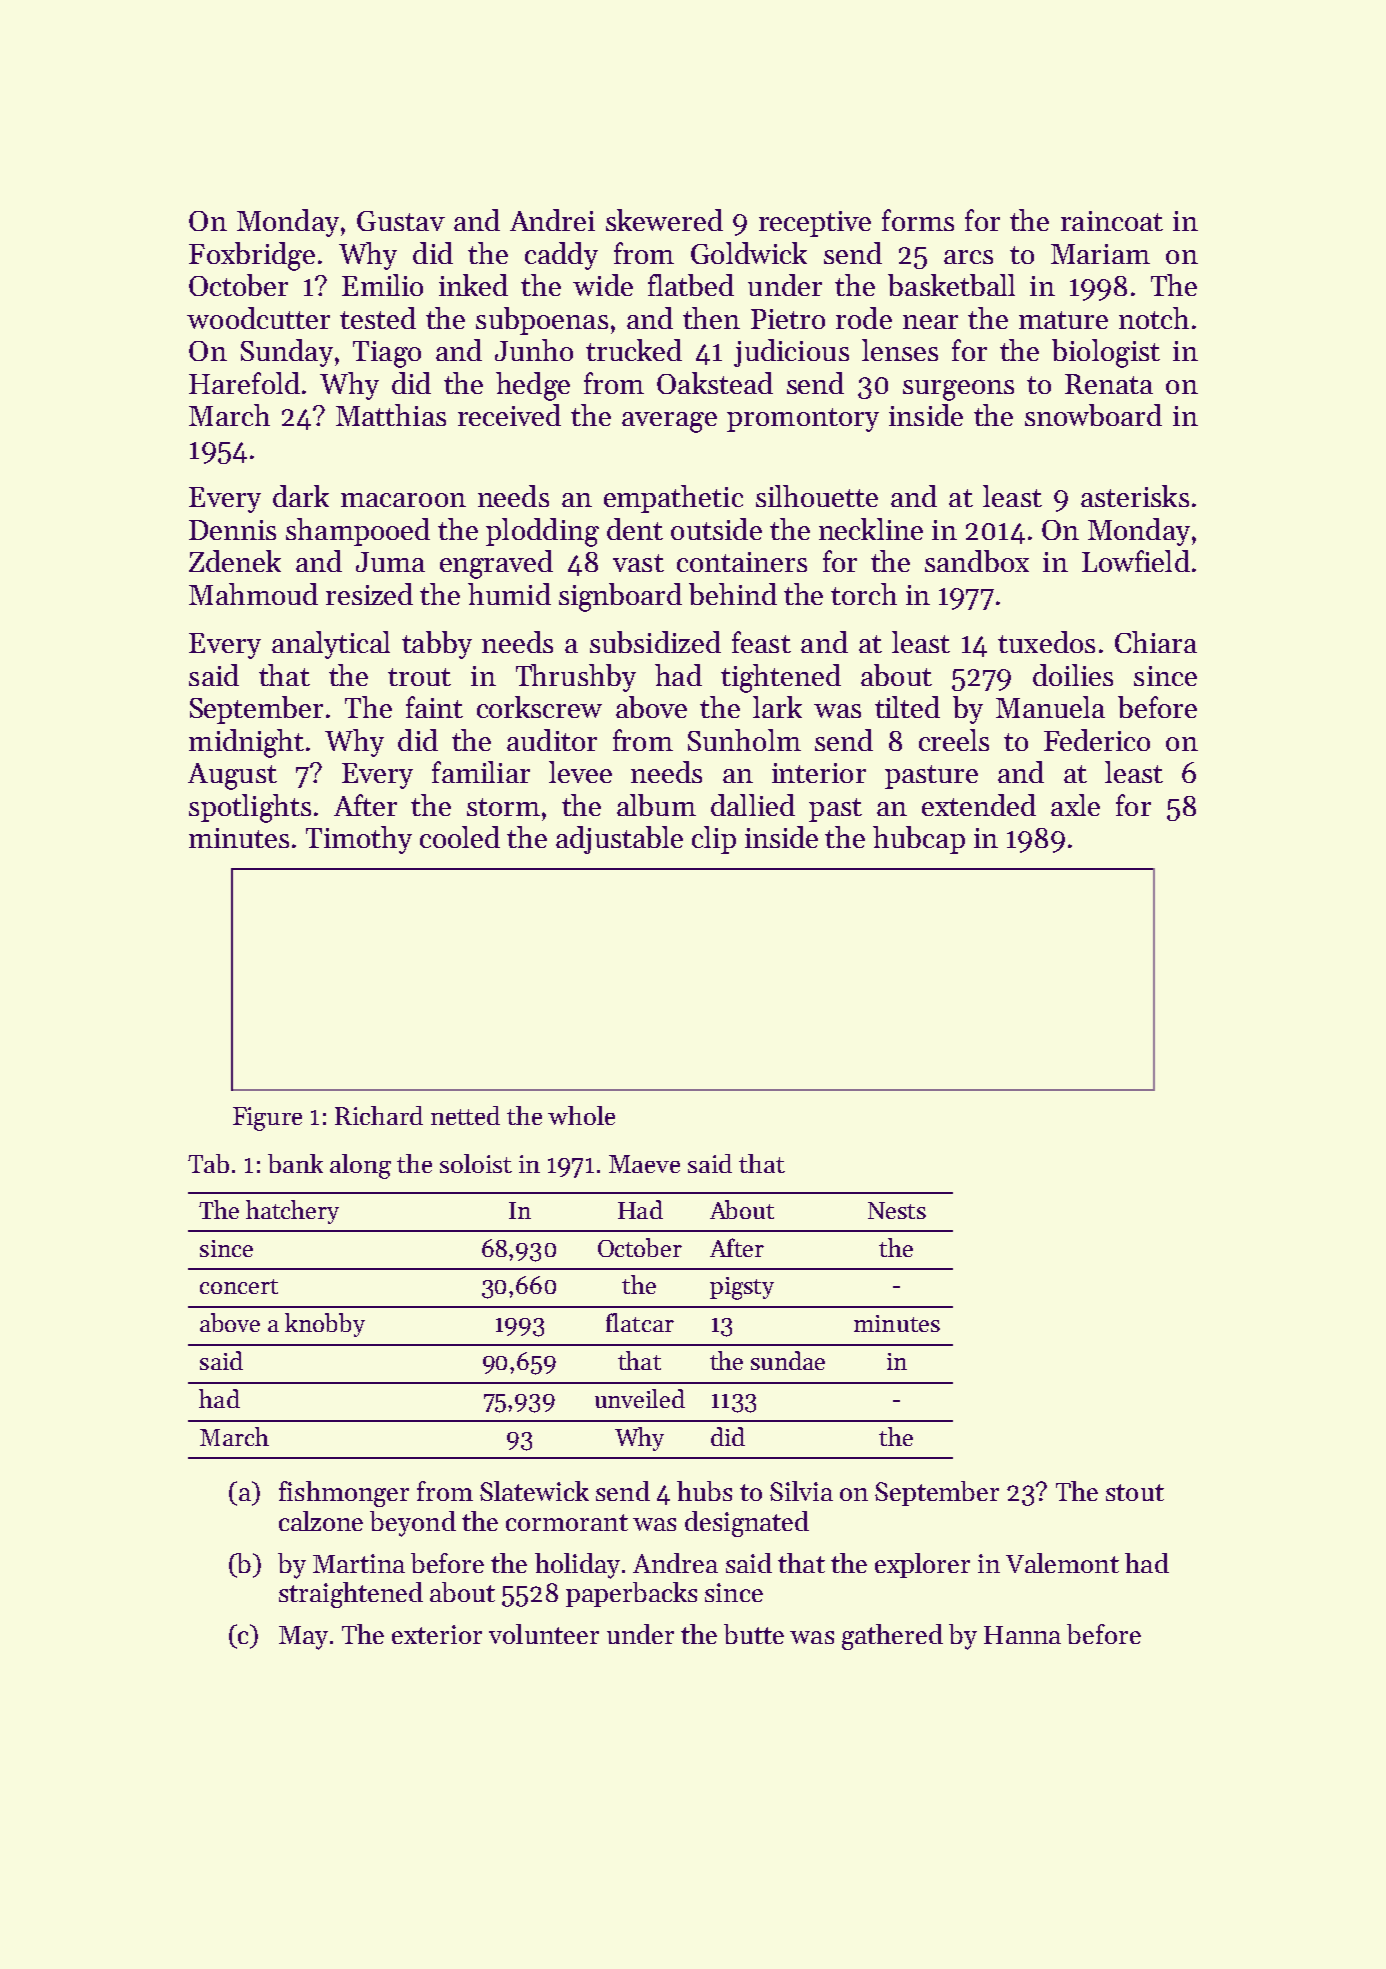  Describe the element at coordinates (897, 1210) in the page. I see `Nests` at that location.
